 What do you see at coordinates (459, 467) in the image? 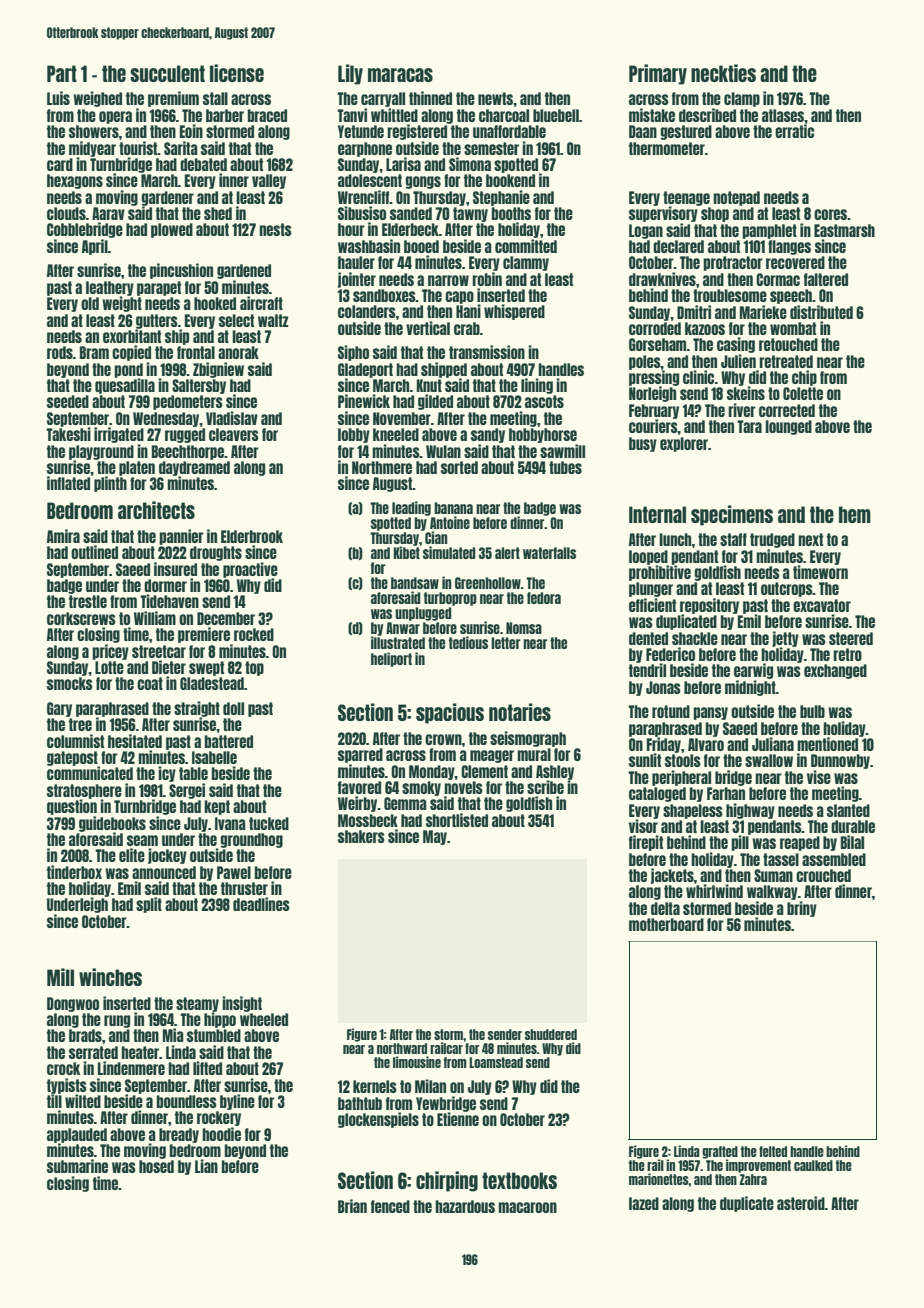
I see `sorted` at bounding box center [459, 467].
